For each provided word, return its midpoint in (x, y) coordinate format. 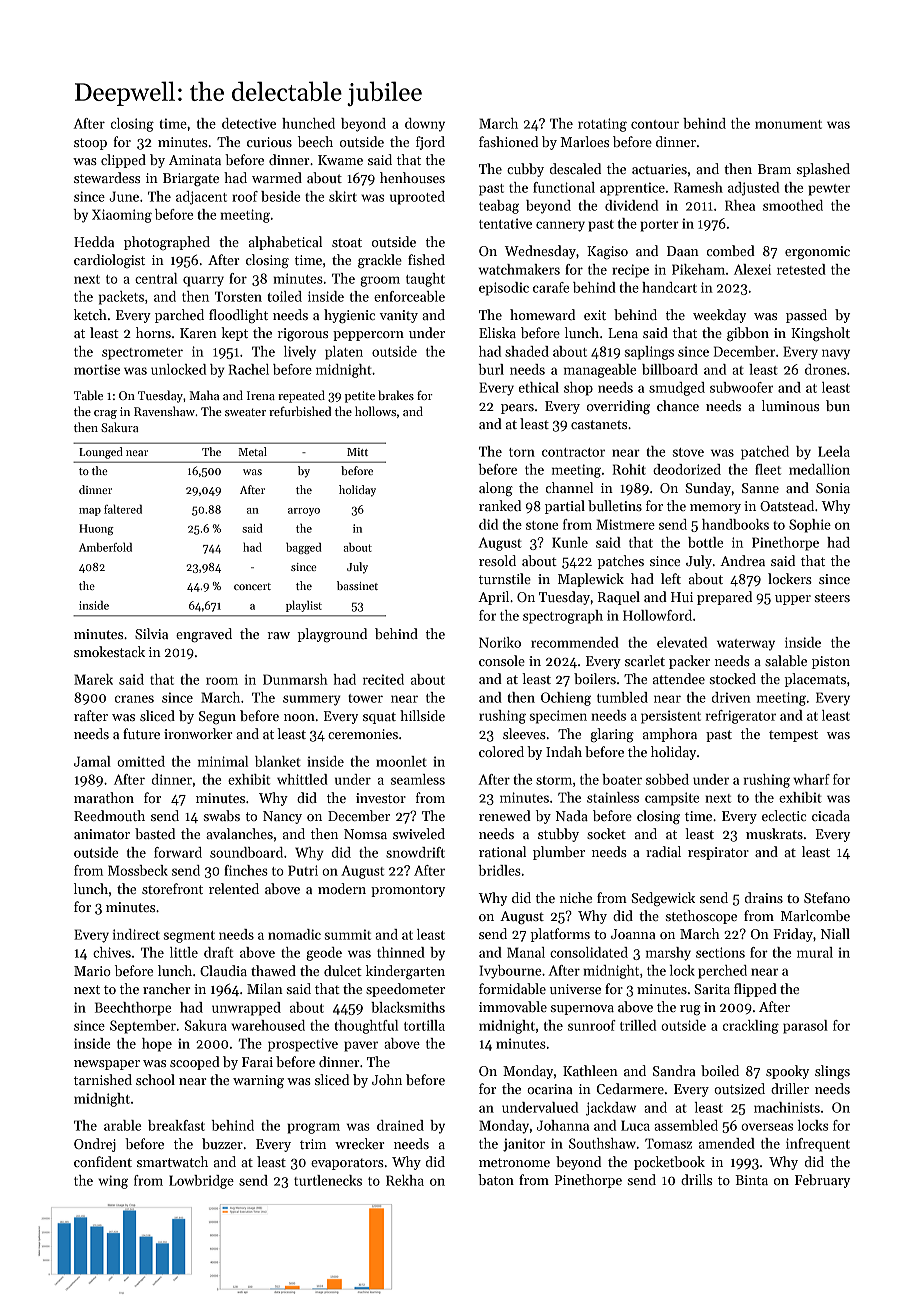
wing (113, 1182)
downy (425, 125)
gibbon (748, 334)
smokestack (109, 651)
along (496, 489)
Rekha (405, 1180)
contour (655, 124)
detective (249, 123)
